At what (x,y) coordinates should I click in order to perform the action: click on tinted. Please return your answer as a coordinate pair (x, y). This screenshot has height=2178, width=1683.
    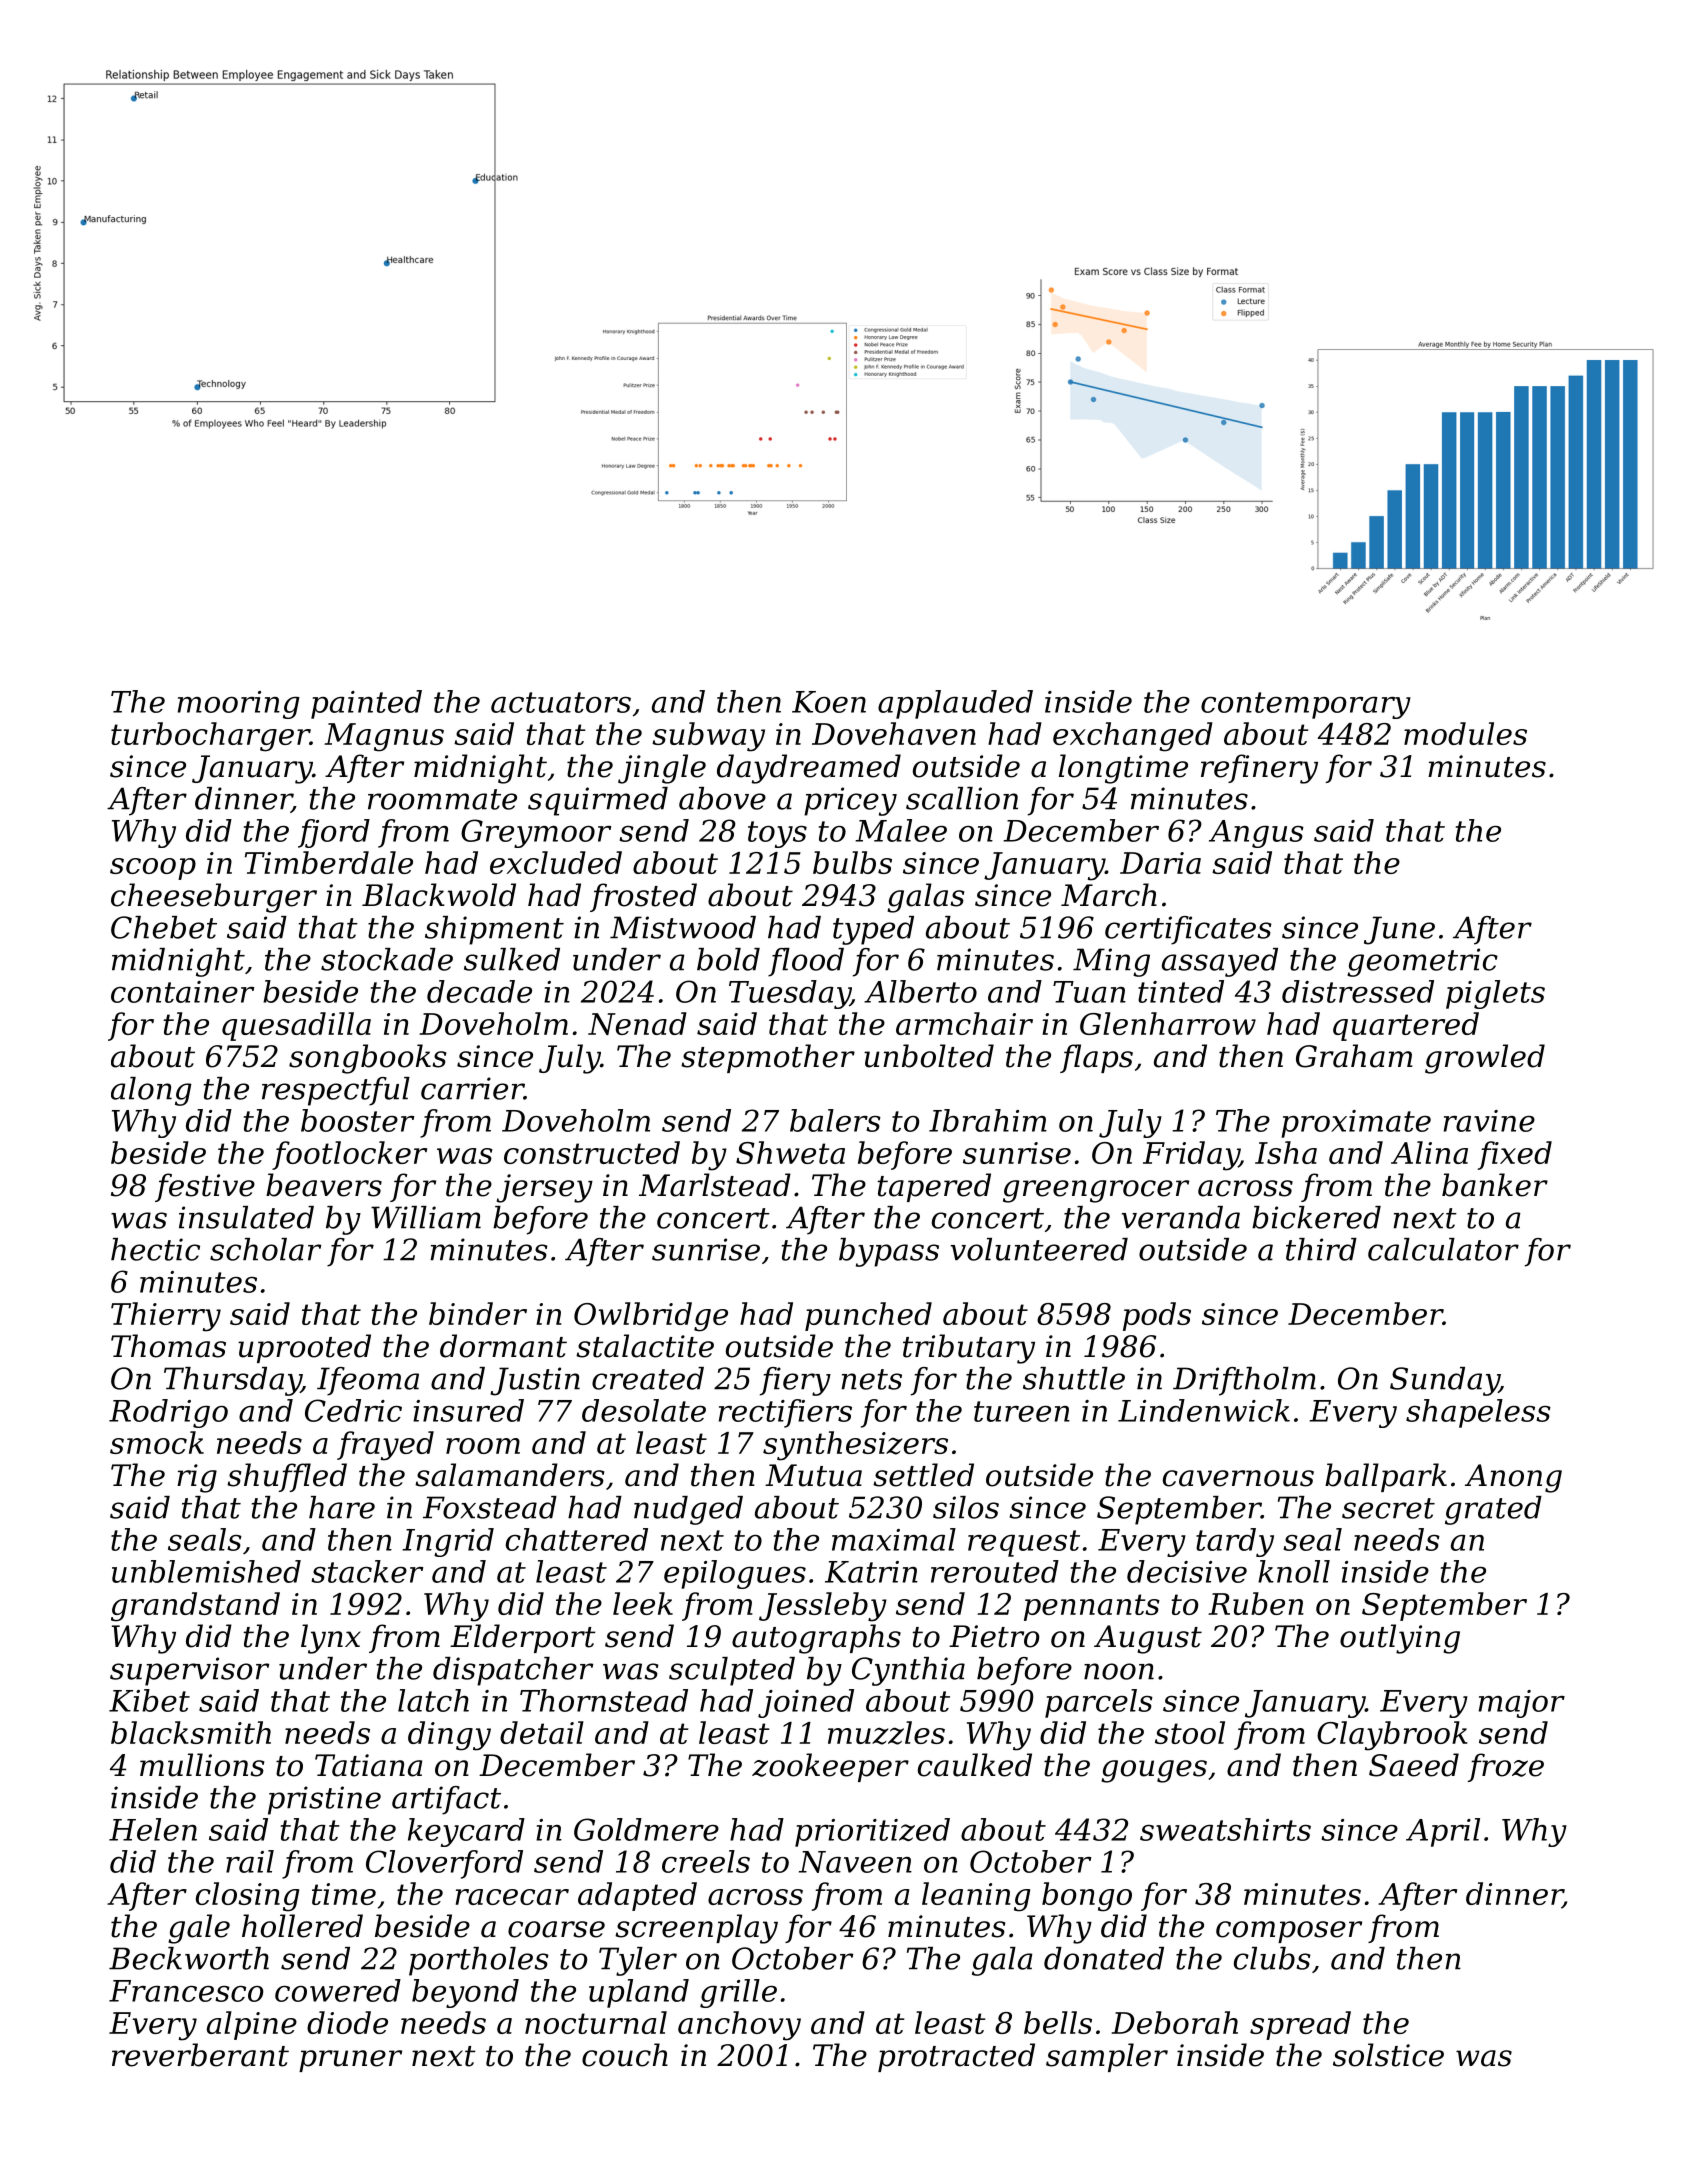
    Looking at the image, I should click on (1181, 991).
